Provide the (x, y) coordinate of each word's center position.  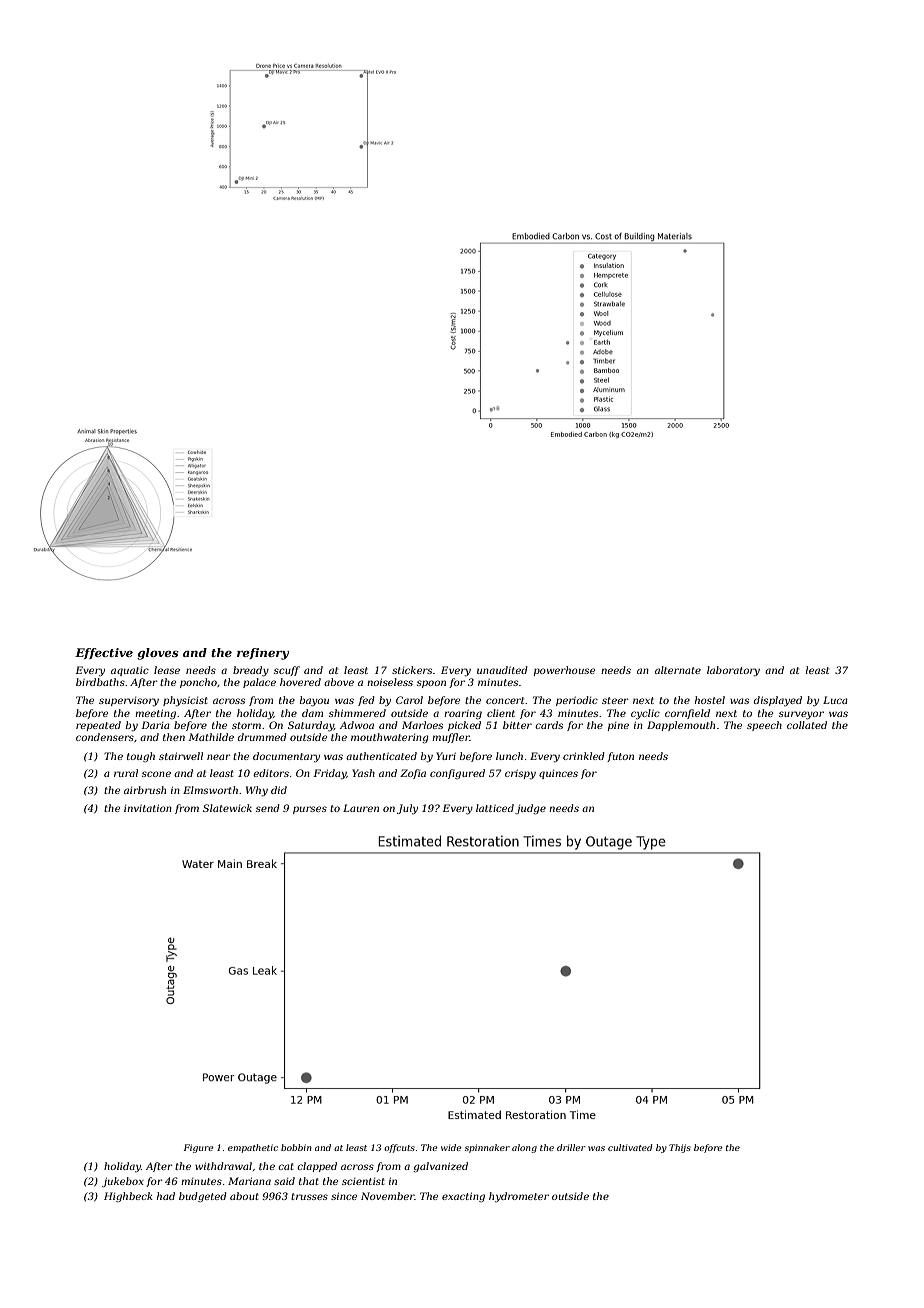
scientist (363, 1181)
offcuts (399, 1148)
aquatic (130, 671)
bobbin (296, 1147)
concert (505, 700)
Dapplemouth (681, 726)
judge (530, 809)
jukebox (123, 1182)
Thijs (680, 1148)
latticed (495, 808)
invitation (148, 808)
